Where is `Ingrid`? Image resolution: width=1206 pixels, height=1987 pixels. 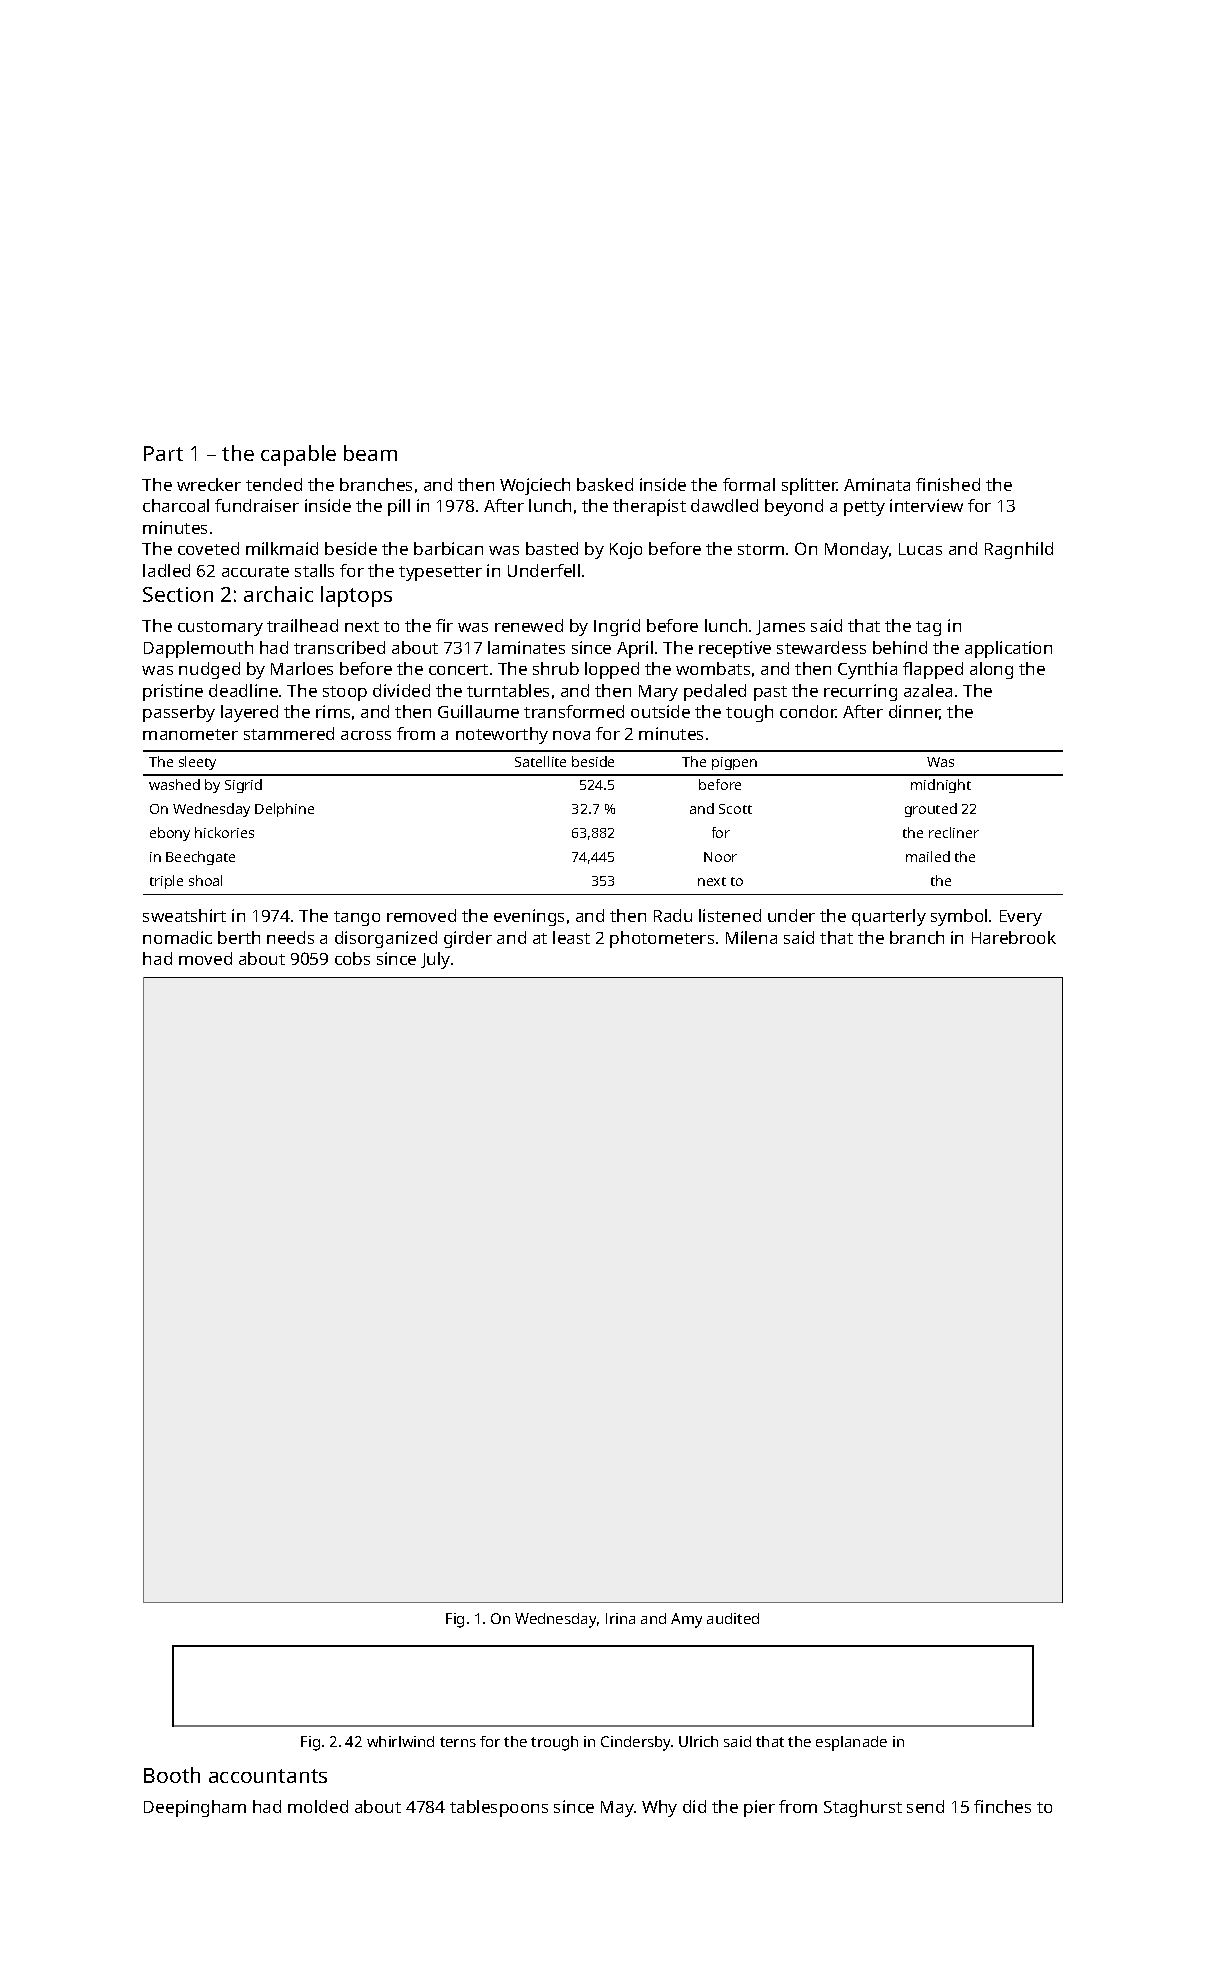
Ingrid is located at coordinates (617, 627).
